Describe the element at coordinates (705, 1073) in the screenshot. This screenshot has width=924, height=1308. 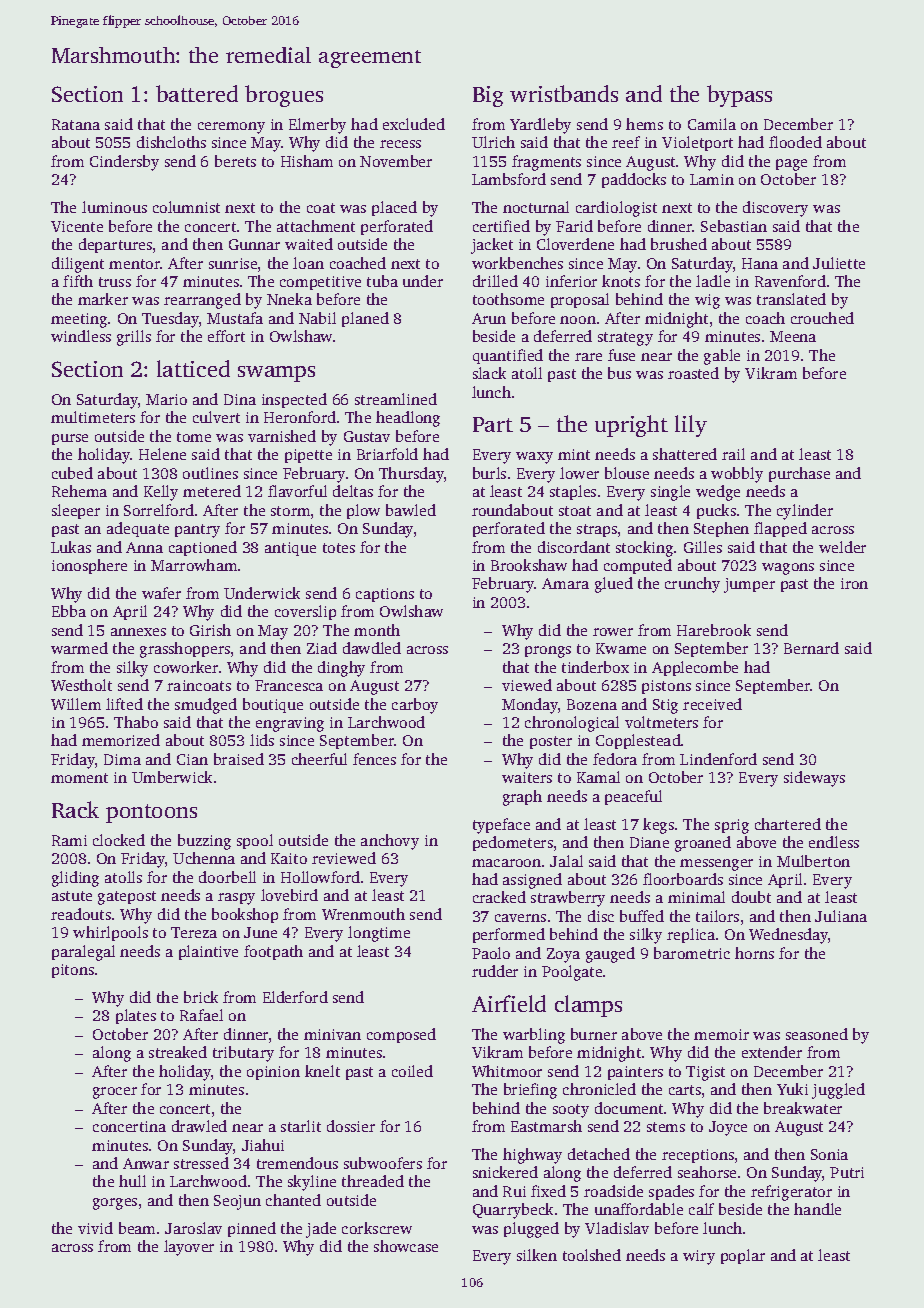
I see `Tigist` at that location.
